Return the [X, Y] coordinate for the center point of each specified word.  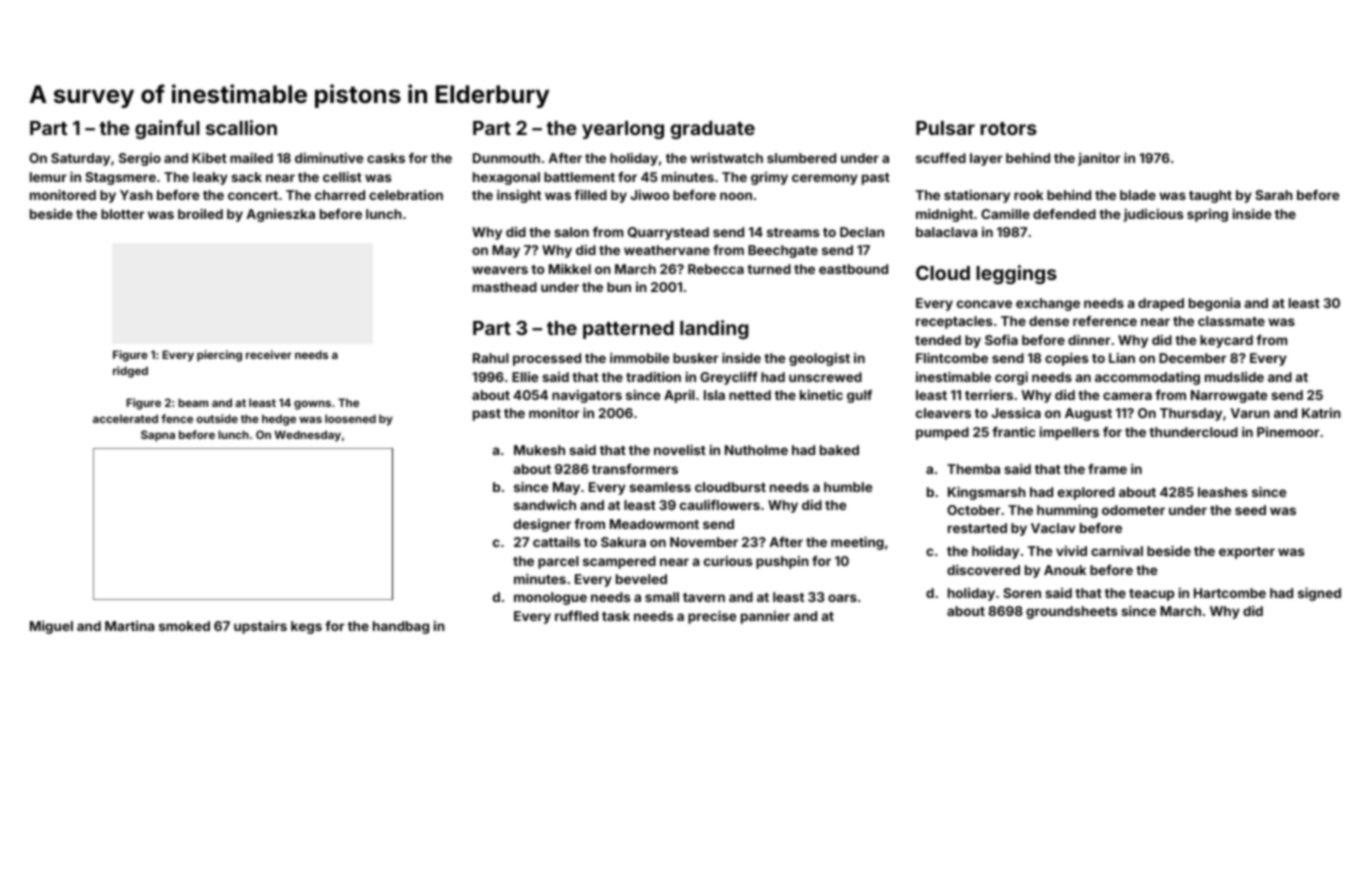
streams [793, 232]
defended [1064, 214]
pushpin [782, 562]
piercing [219, 356]
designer [542, 525]
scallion [241, 127]
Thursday [1191, 414]
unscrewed [825, 377]
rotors [1008, 128]
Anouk [1065, 570]
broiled [200, 213]
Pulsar [945, 128]
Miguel [51, 627]
